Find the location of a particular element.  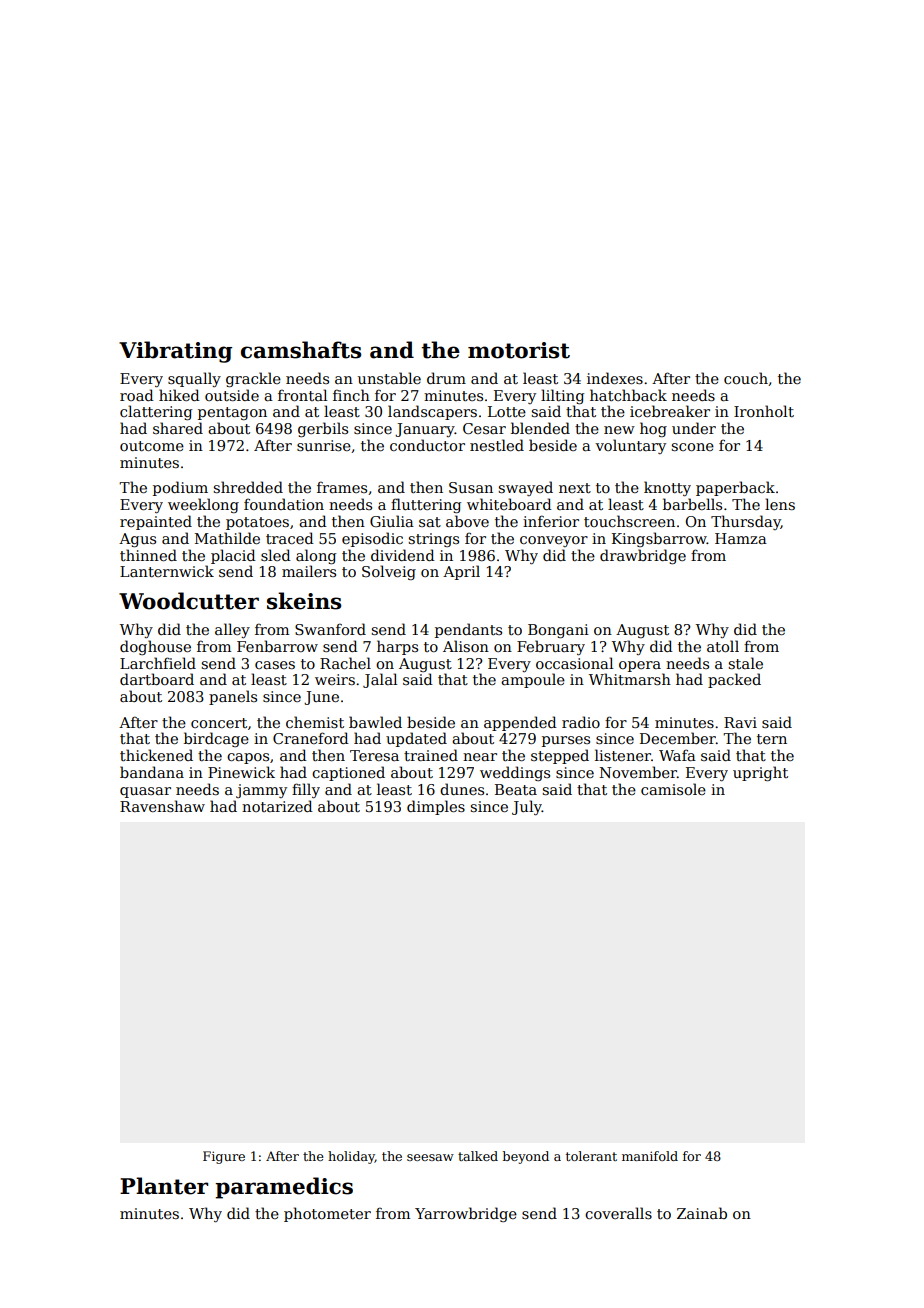

fluttering is located at coordinates (426, 505).
